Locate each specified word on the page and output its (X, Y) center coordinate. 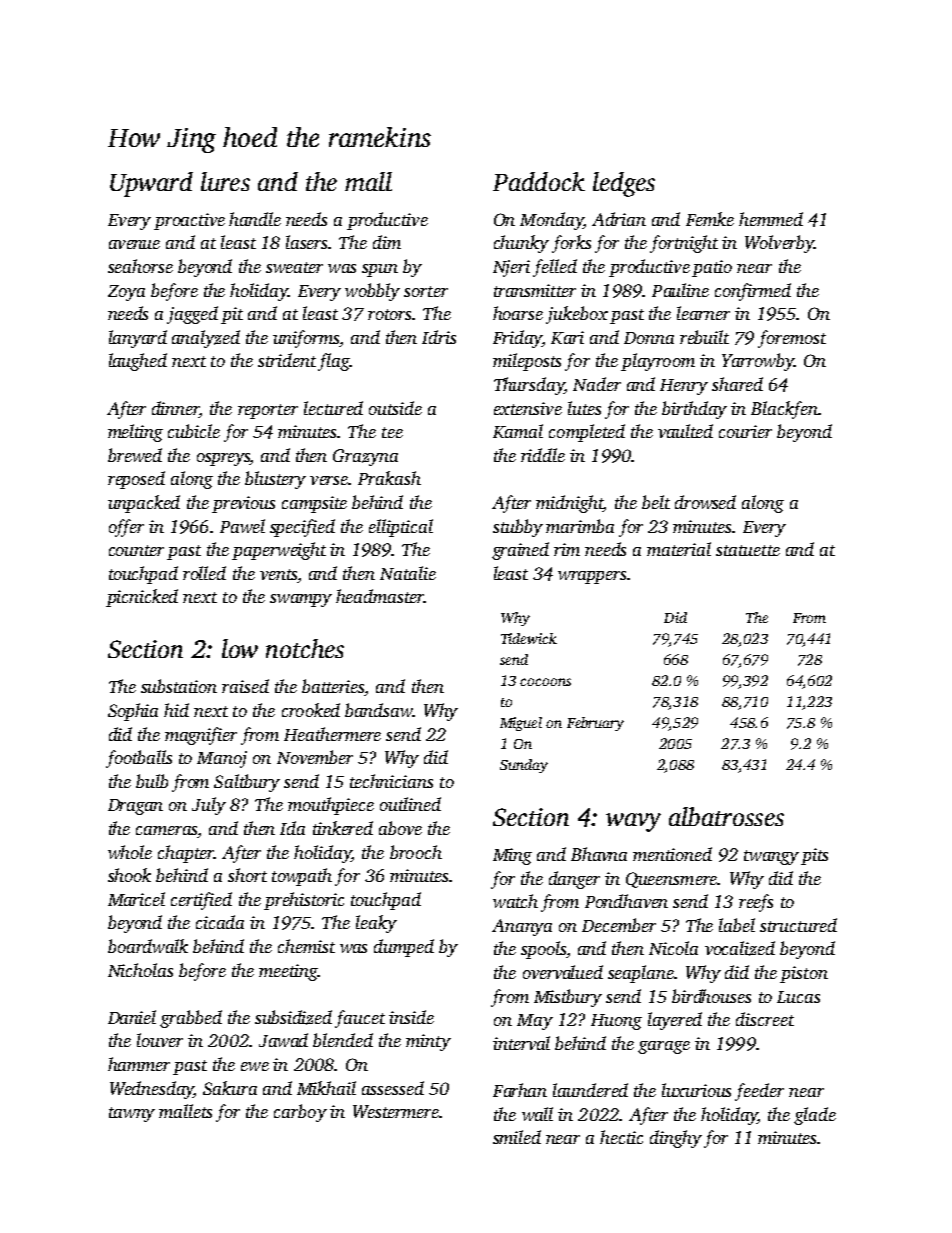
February (595, 724)
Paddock (539, 181)
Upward (151, 184)
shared (737, 384)
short (247, 875)
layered (675, 1021)
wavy (633, 822)
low (240, 648)
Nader (597, 384)
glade (815, 1116)
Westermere (396, 1111)
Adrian (619, 219)
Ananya (522, 927)
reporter (268, 411)
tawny (132, 1114)
